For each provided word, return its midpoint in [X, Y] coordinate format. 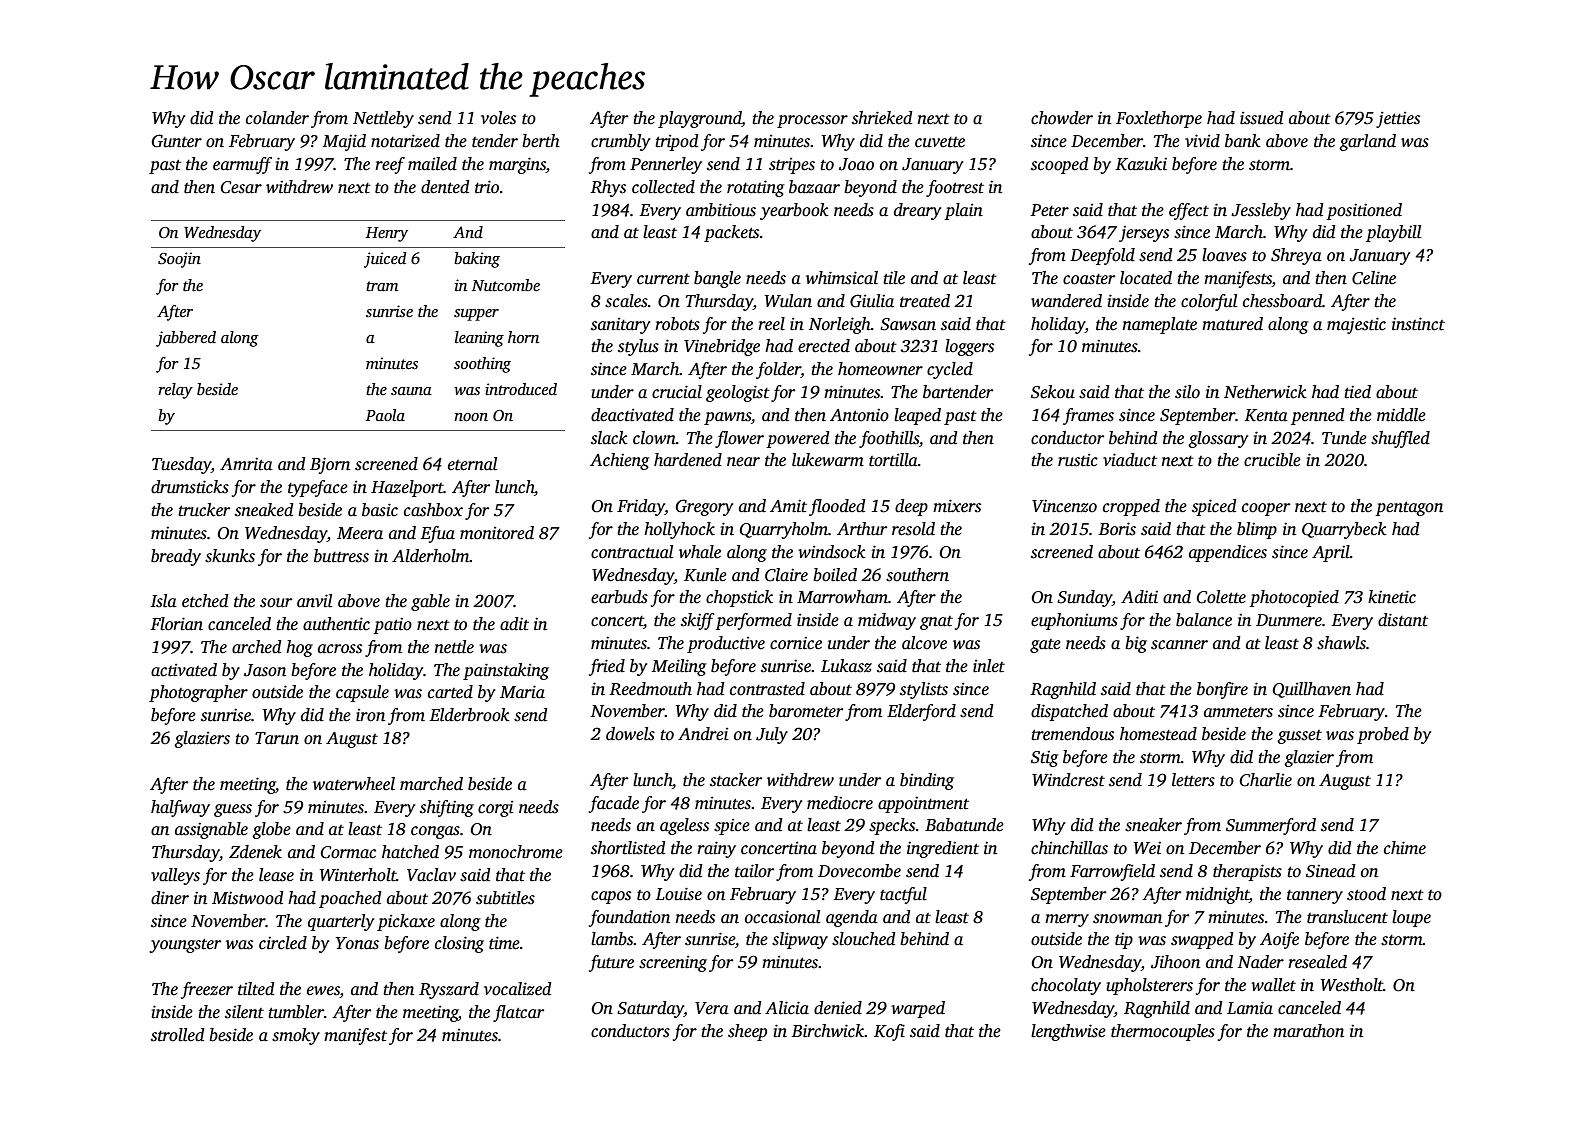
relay [175, 391]
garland [1367, 142]
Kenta [1266, 415]
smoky [296, 1036]
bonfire [1222, 690]
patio [392, 626]
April [1331, 553]
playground [700, 119]
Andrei [703, 734]
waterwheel [354, 784]
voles [498, 118]
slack [609, 438]
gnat [936, 623]
